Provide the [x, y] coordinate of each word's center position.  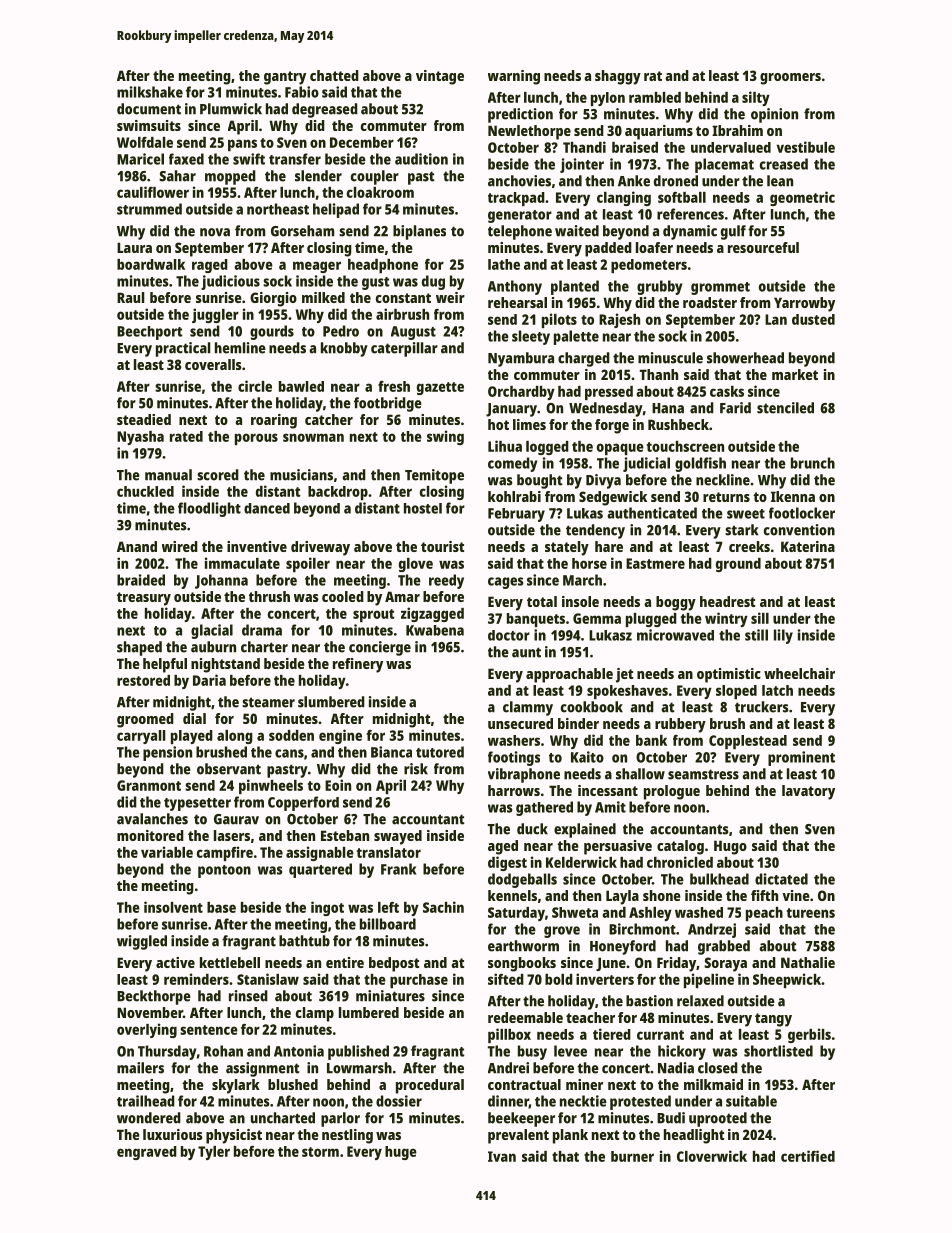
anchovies [519, 181]
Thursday [167, 1052]
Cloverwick [712, 1156]
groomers [790, 79]
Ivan [502, 1156]
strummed [149, 209]
